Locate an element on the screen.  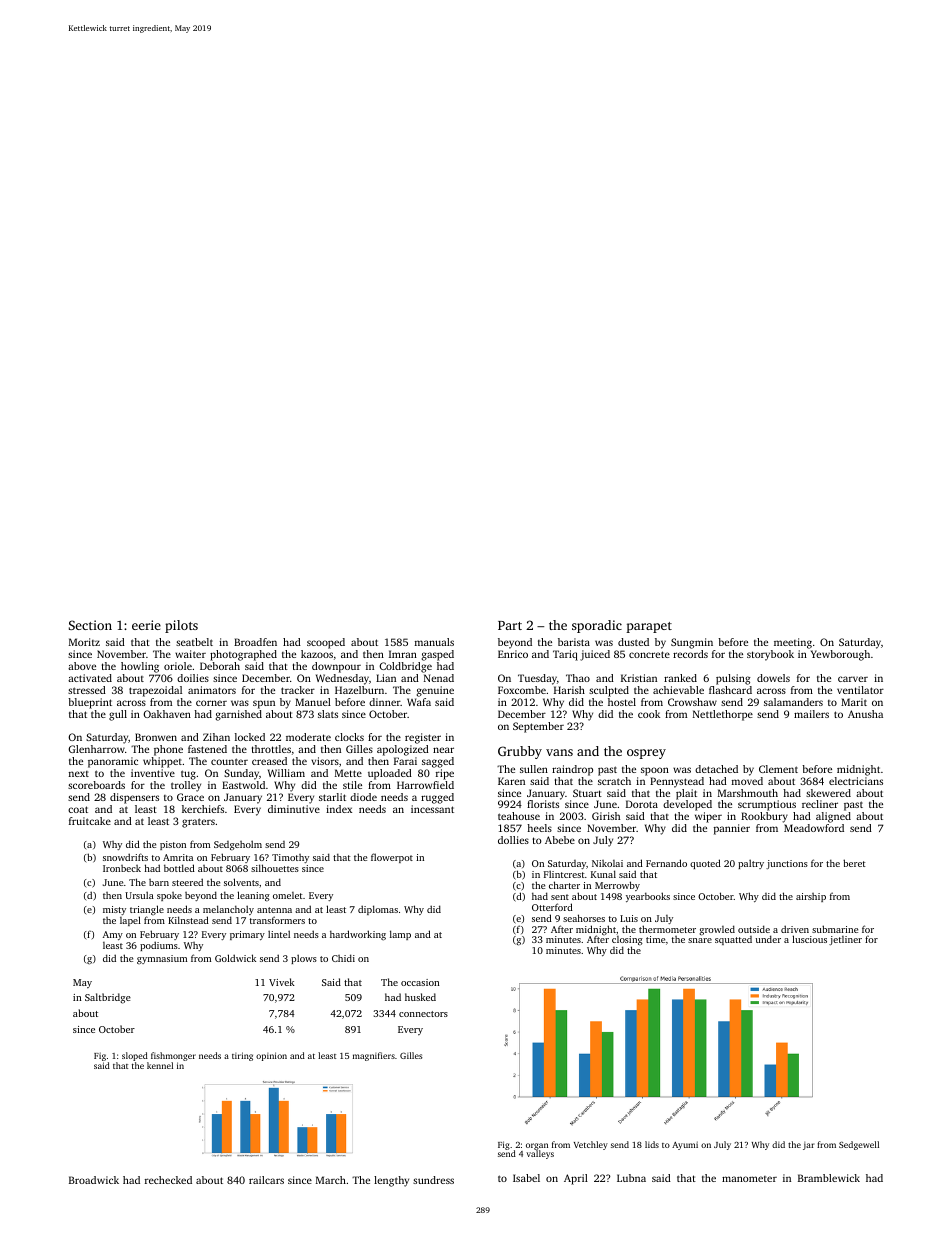
sloped is located at coordinates (135, 1056).
